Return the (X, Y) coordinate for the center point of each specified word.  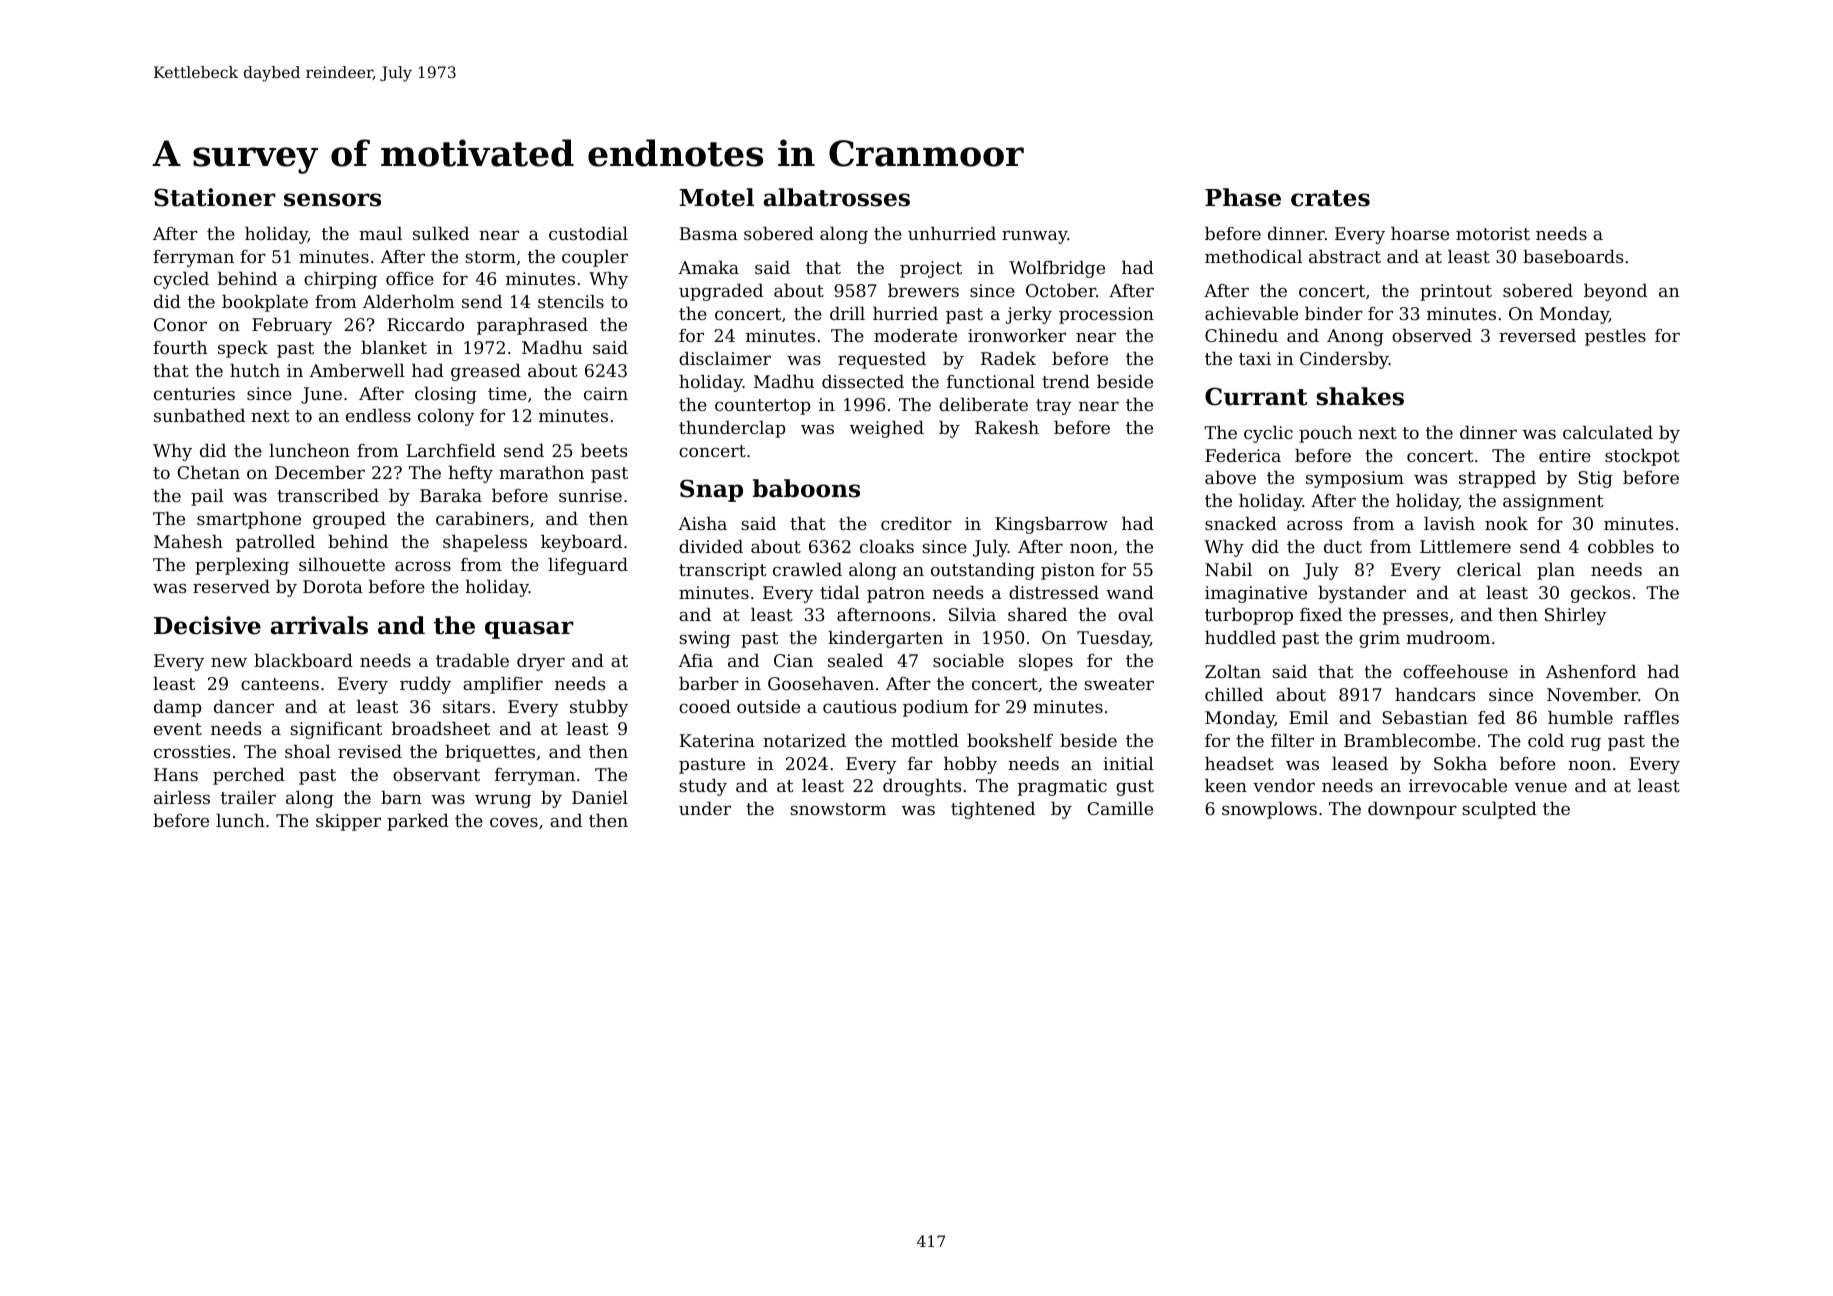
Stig (1595, 479)
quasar (529, 630)
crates (1330, 198)
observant (436, 774)
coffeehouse (1455, 671)
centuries (194, 393)
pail (207, 497)
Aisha (702, 523)
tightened (993, 810)
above (1230, 477)
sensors (332, 200)
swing (704, 639)
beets (604, 450)
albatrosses (836, 197)
